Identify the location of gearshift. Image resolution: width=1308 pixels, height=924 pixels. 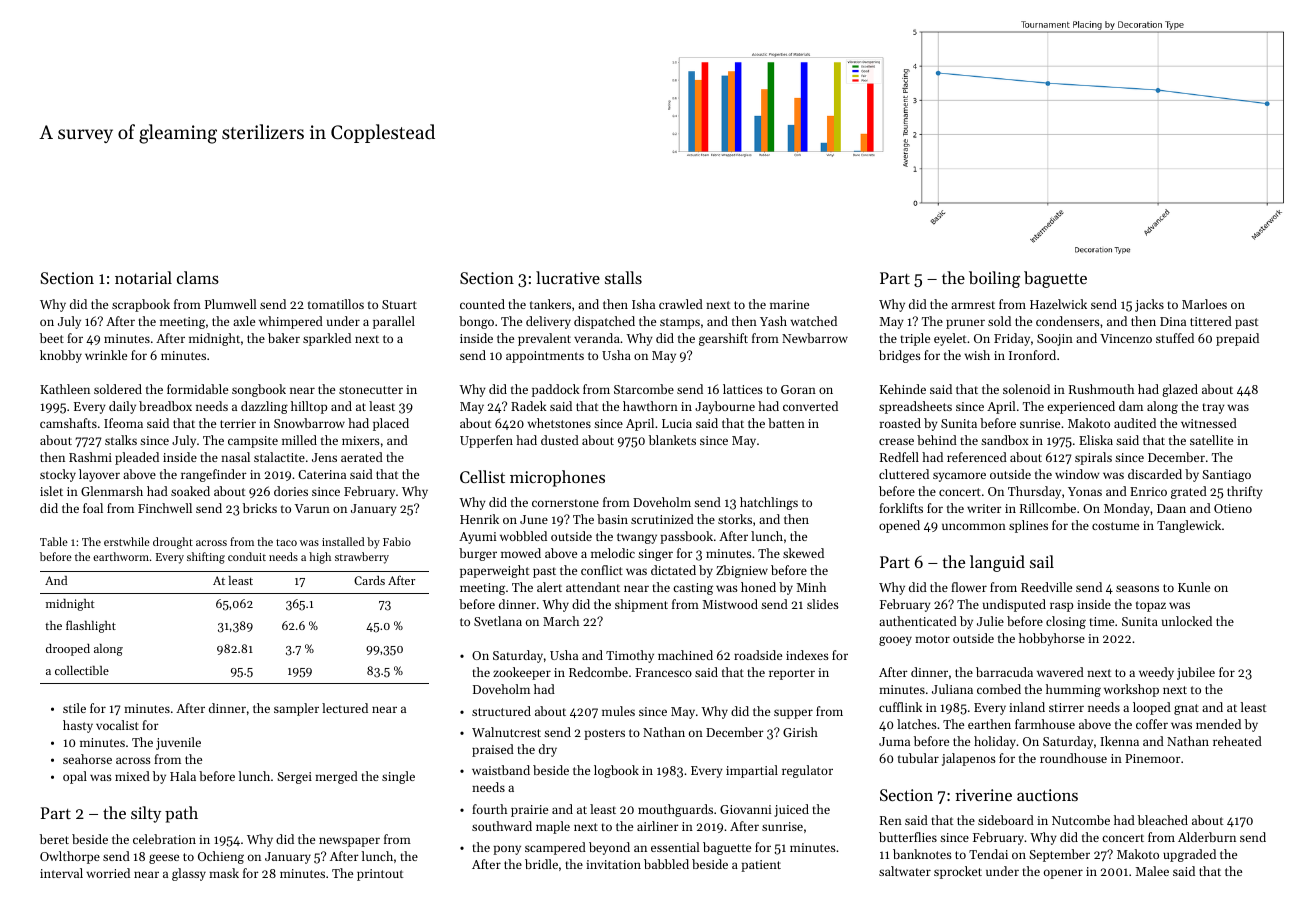
(723, 339).
